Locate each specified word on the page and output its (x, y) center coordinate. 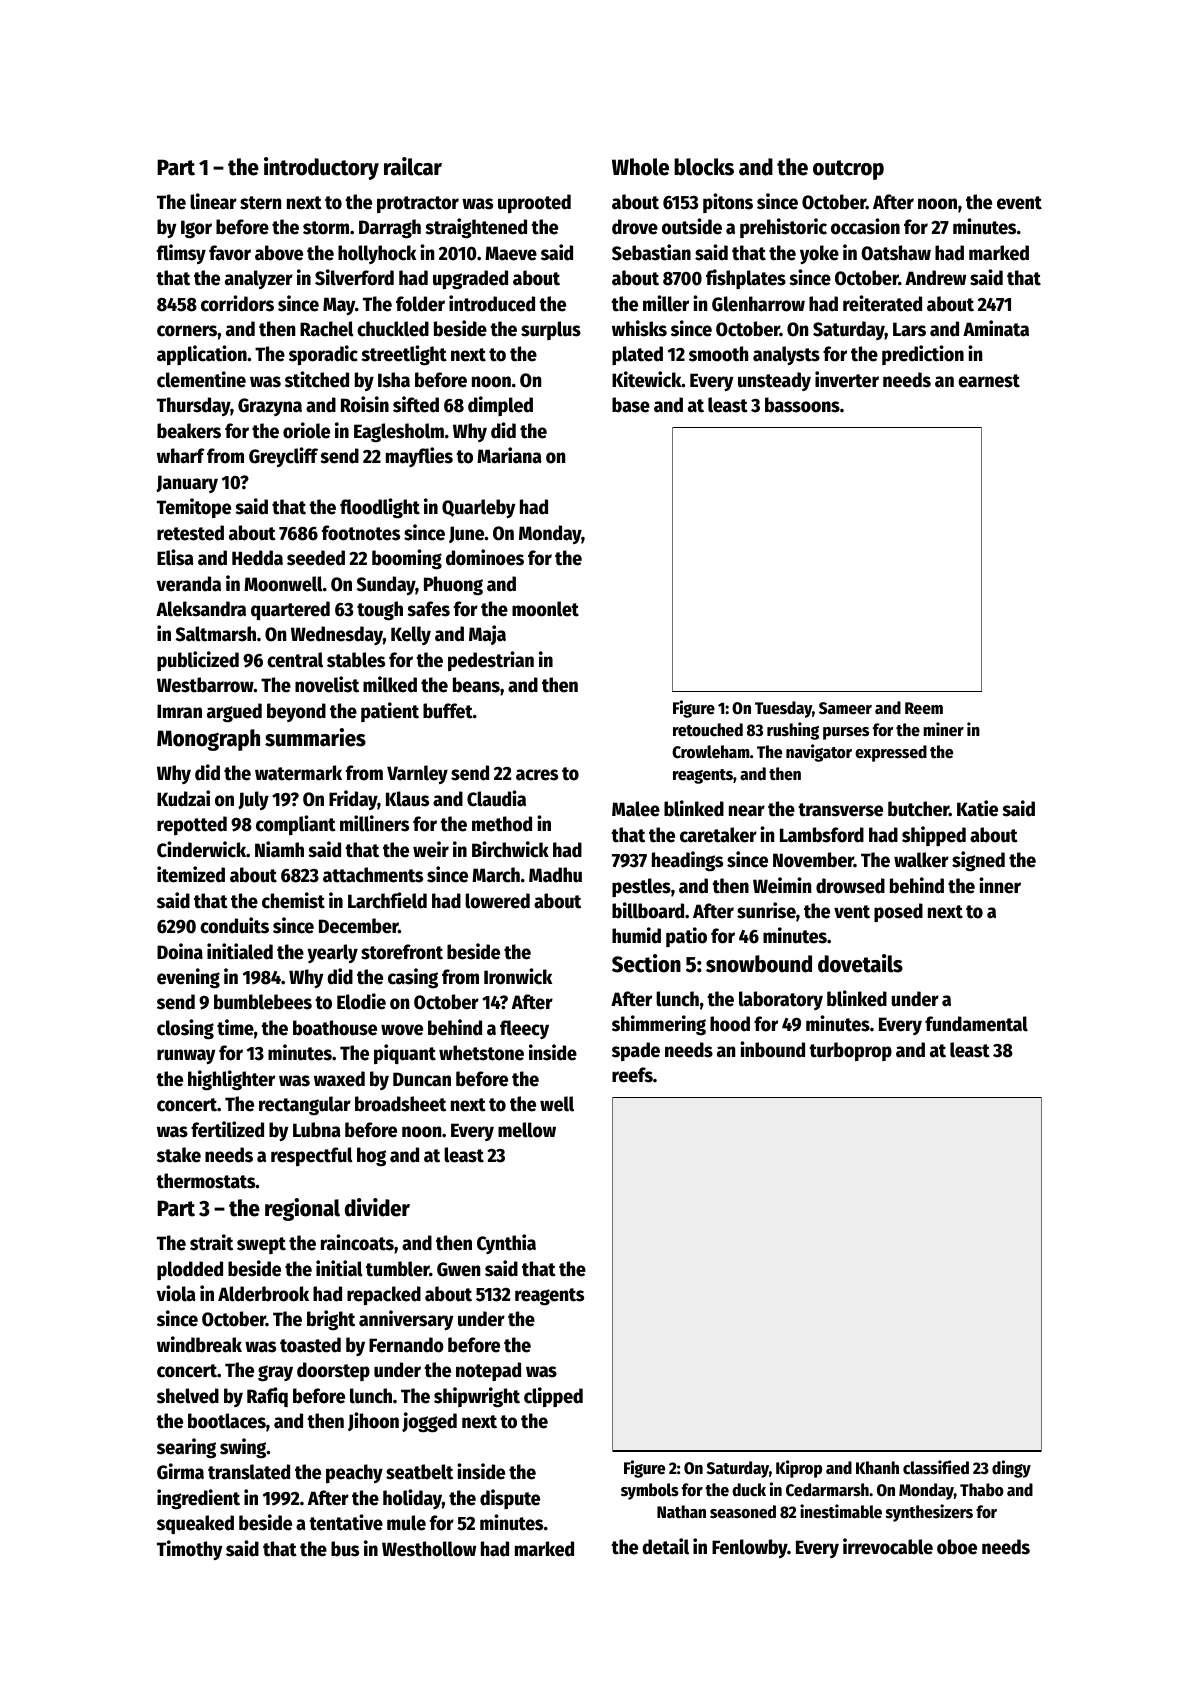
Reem (924, 708)
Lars (909, 329)
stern (260, 203)
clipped (553, 1397)
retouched (708, 730)
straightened (476, 228)
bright (331, 1320)
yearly (332, 953)
